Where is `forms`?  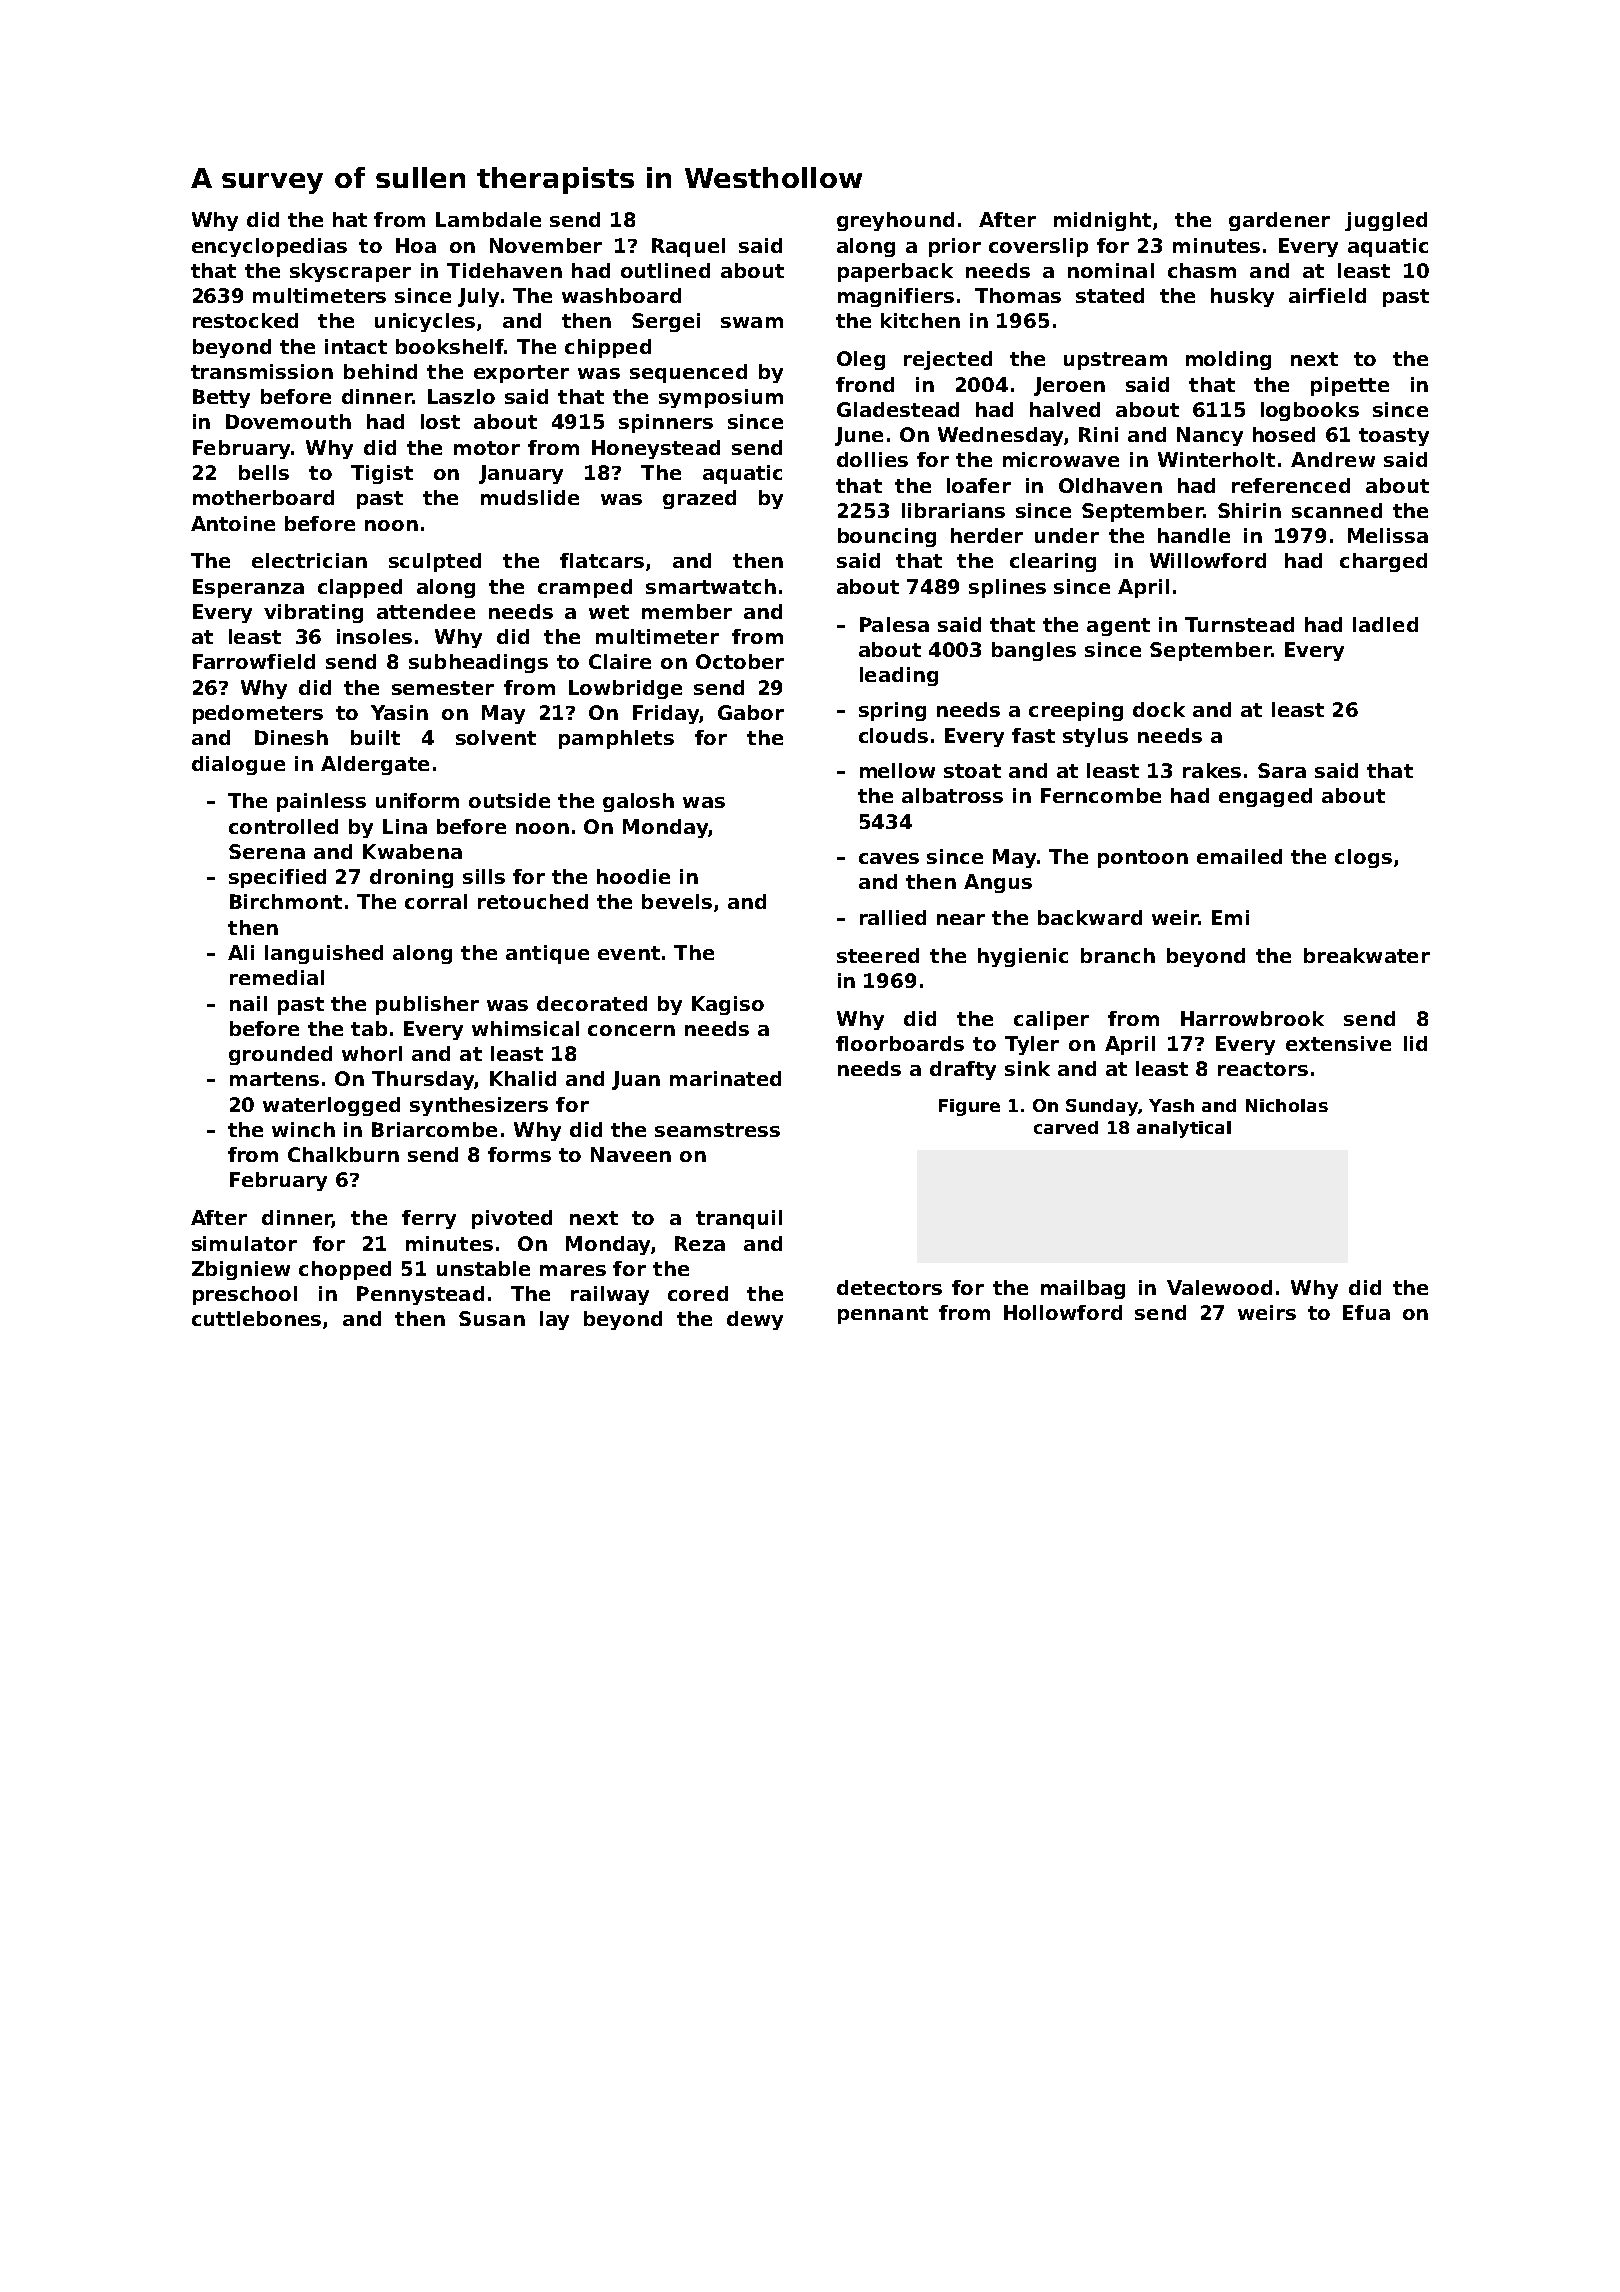
forms is located at coordinates (519, 1154).
